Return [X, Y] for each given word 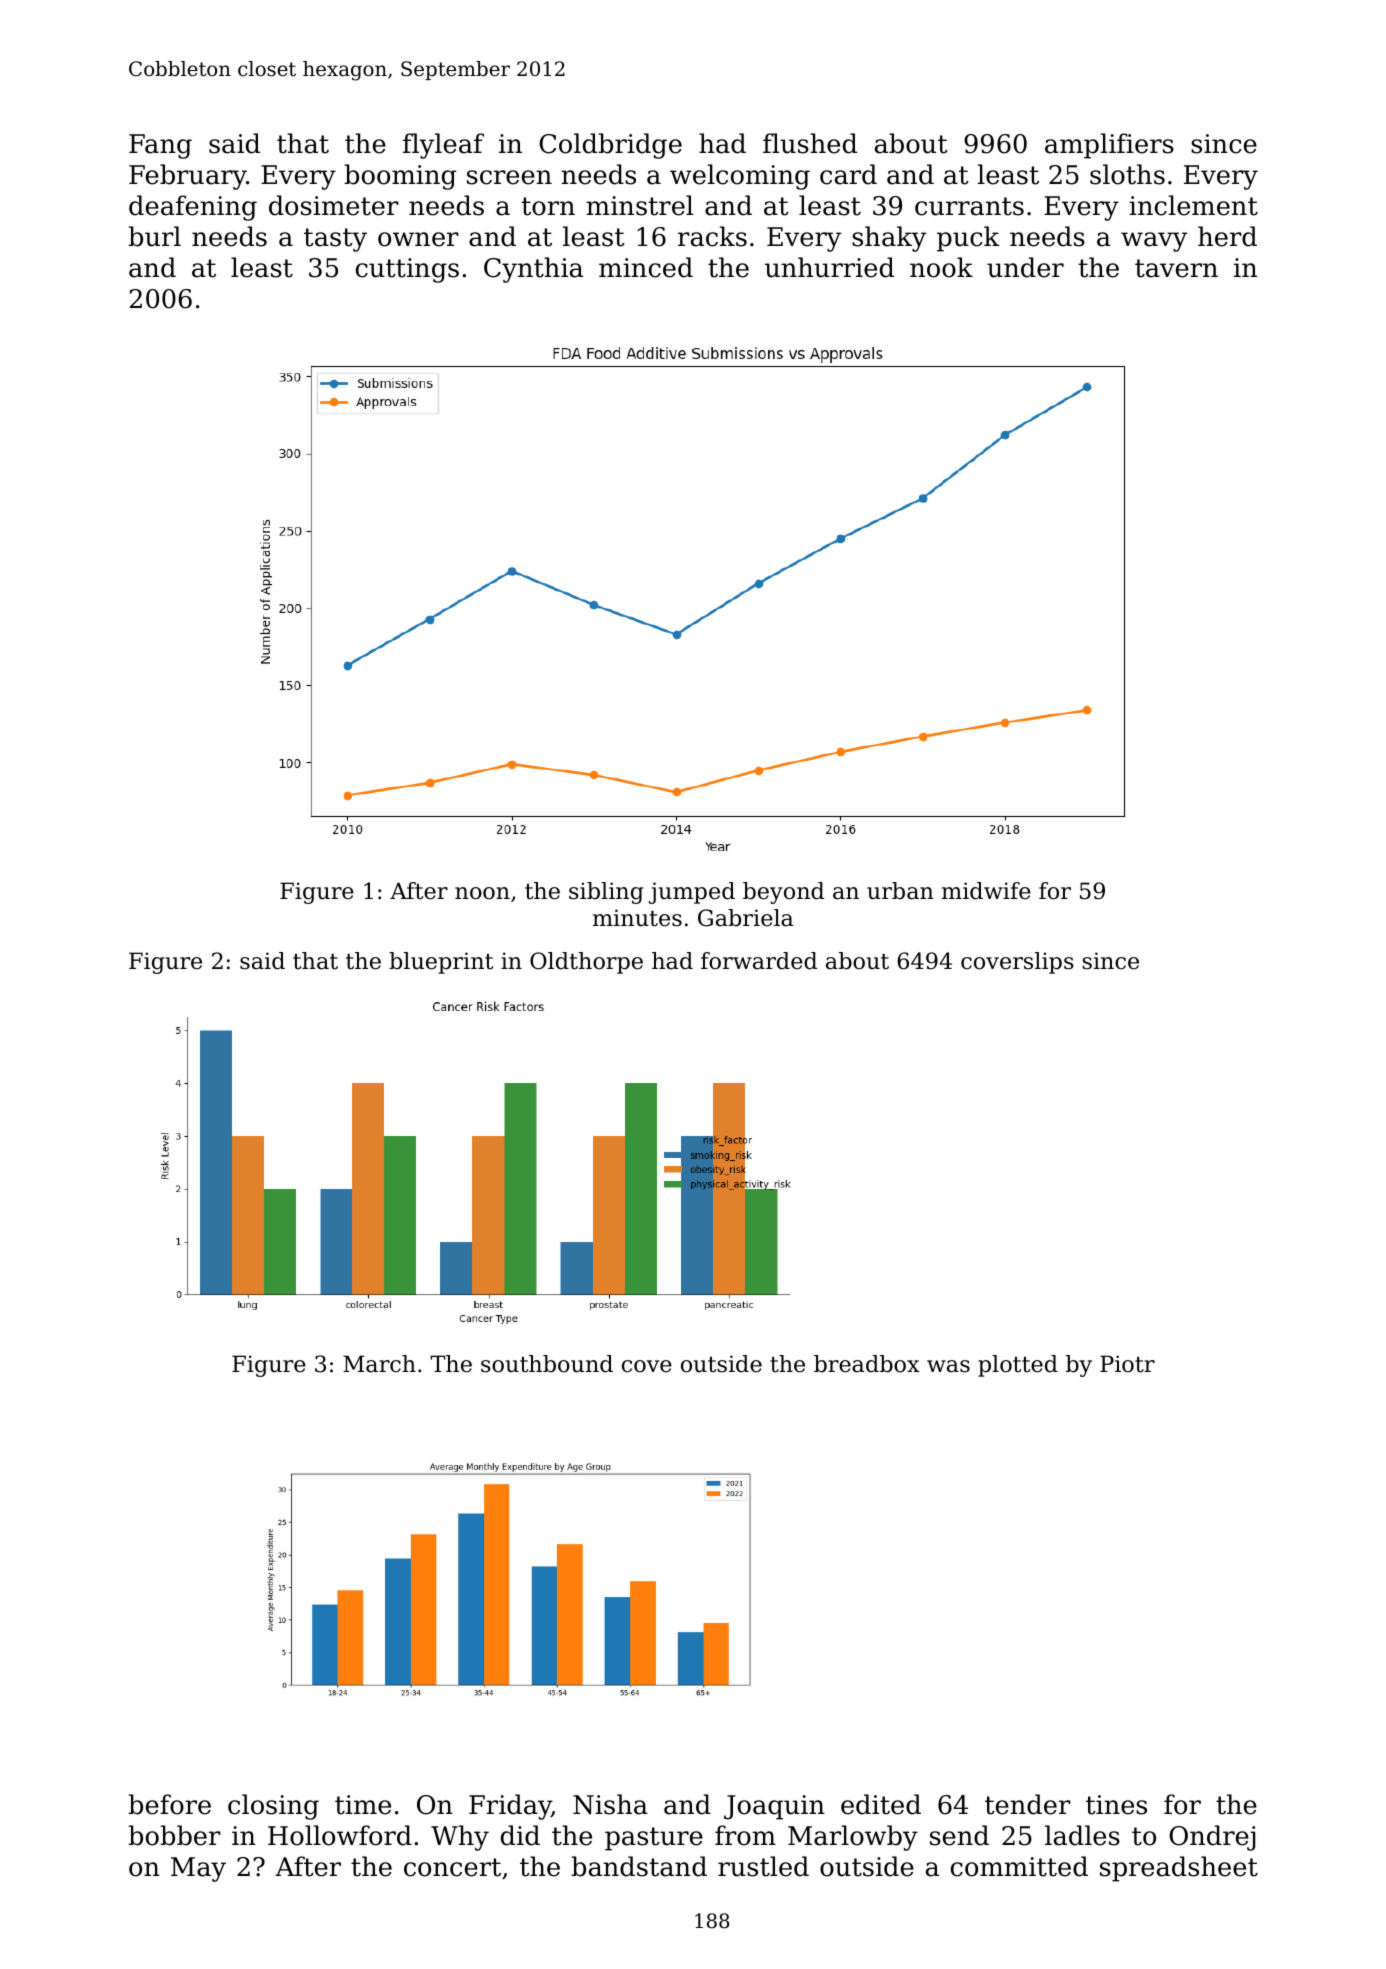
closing [273, 1807]
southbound [547, 1364]
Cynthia [533, 270]
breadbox [867, 1364]
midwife [986, 891]
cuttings [407, 270]
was [948, 1366]
